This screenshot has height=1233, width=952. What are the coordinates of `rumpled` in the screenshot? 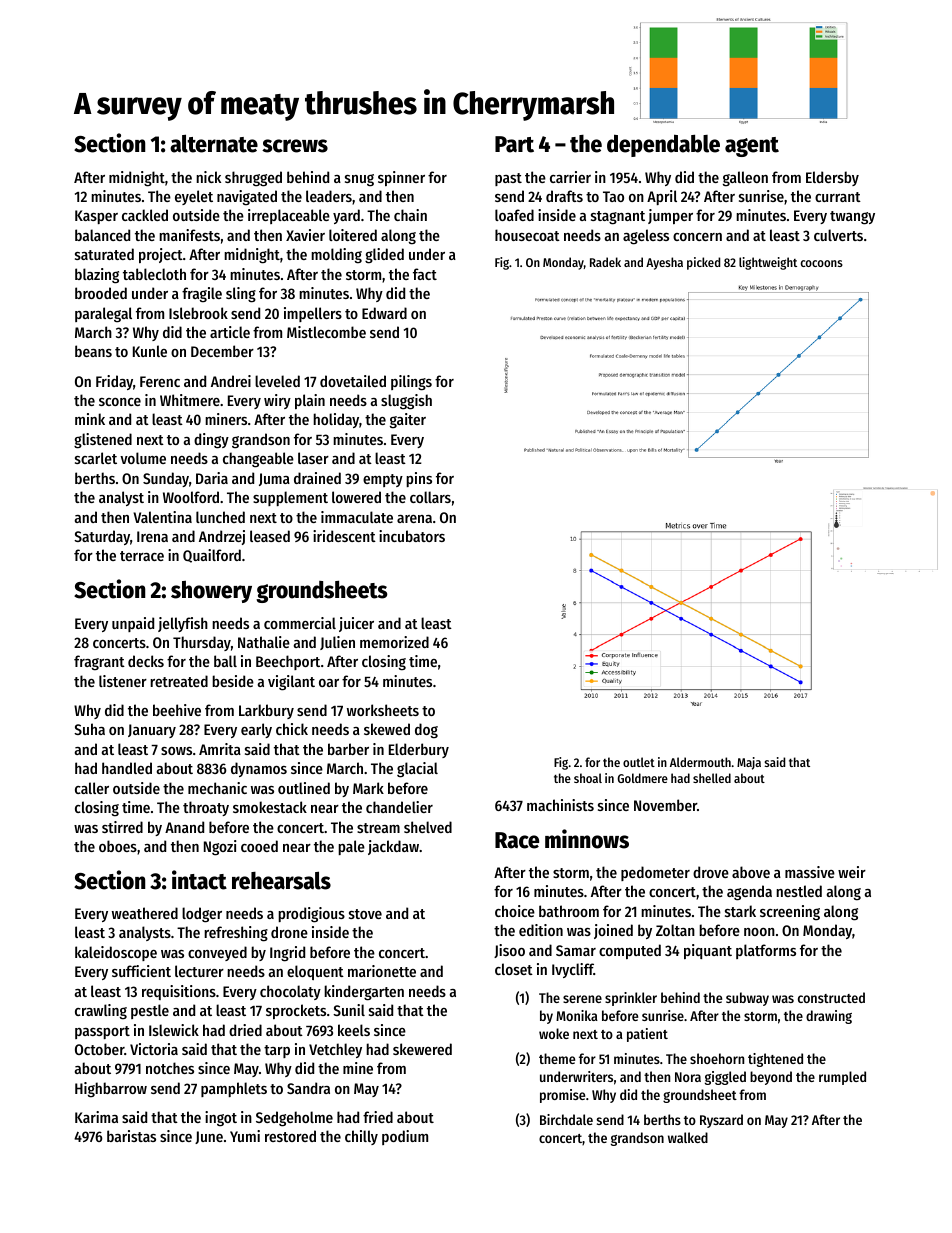 It's located at (842, 1078).
